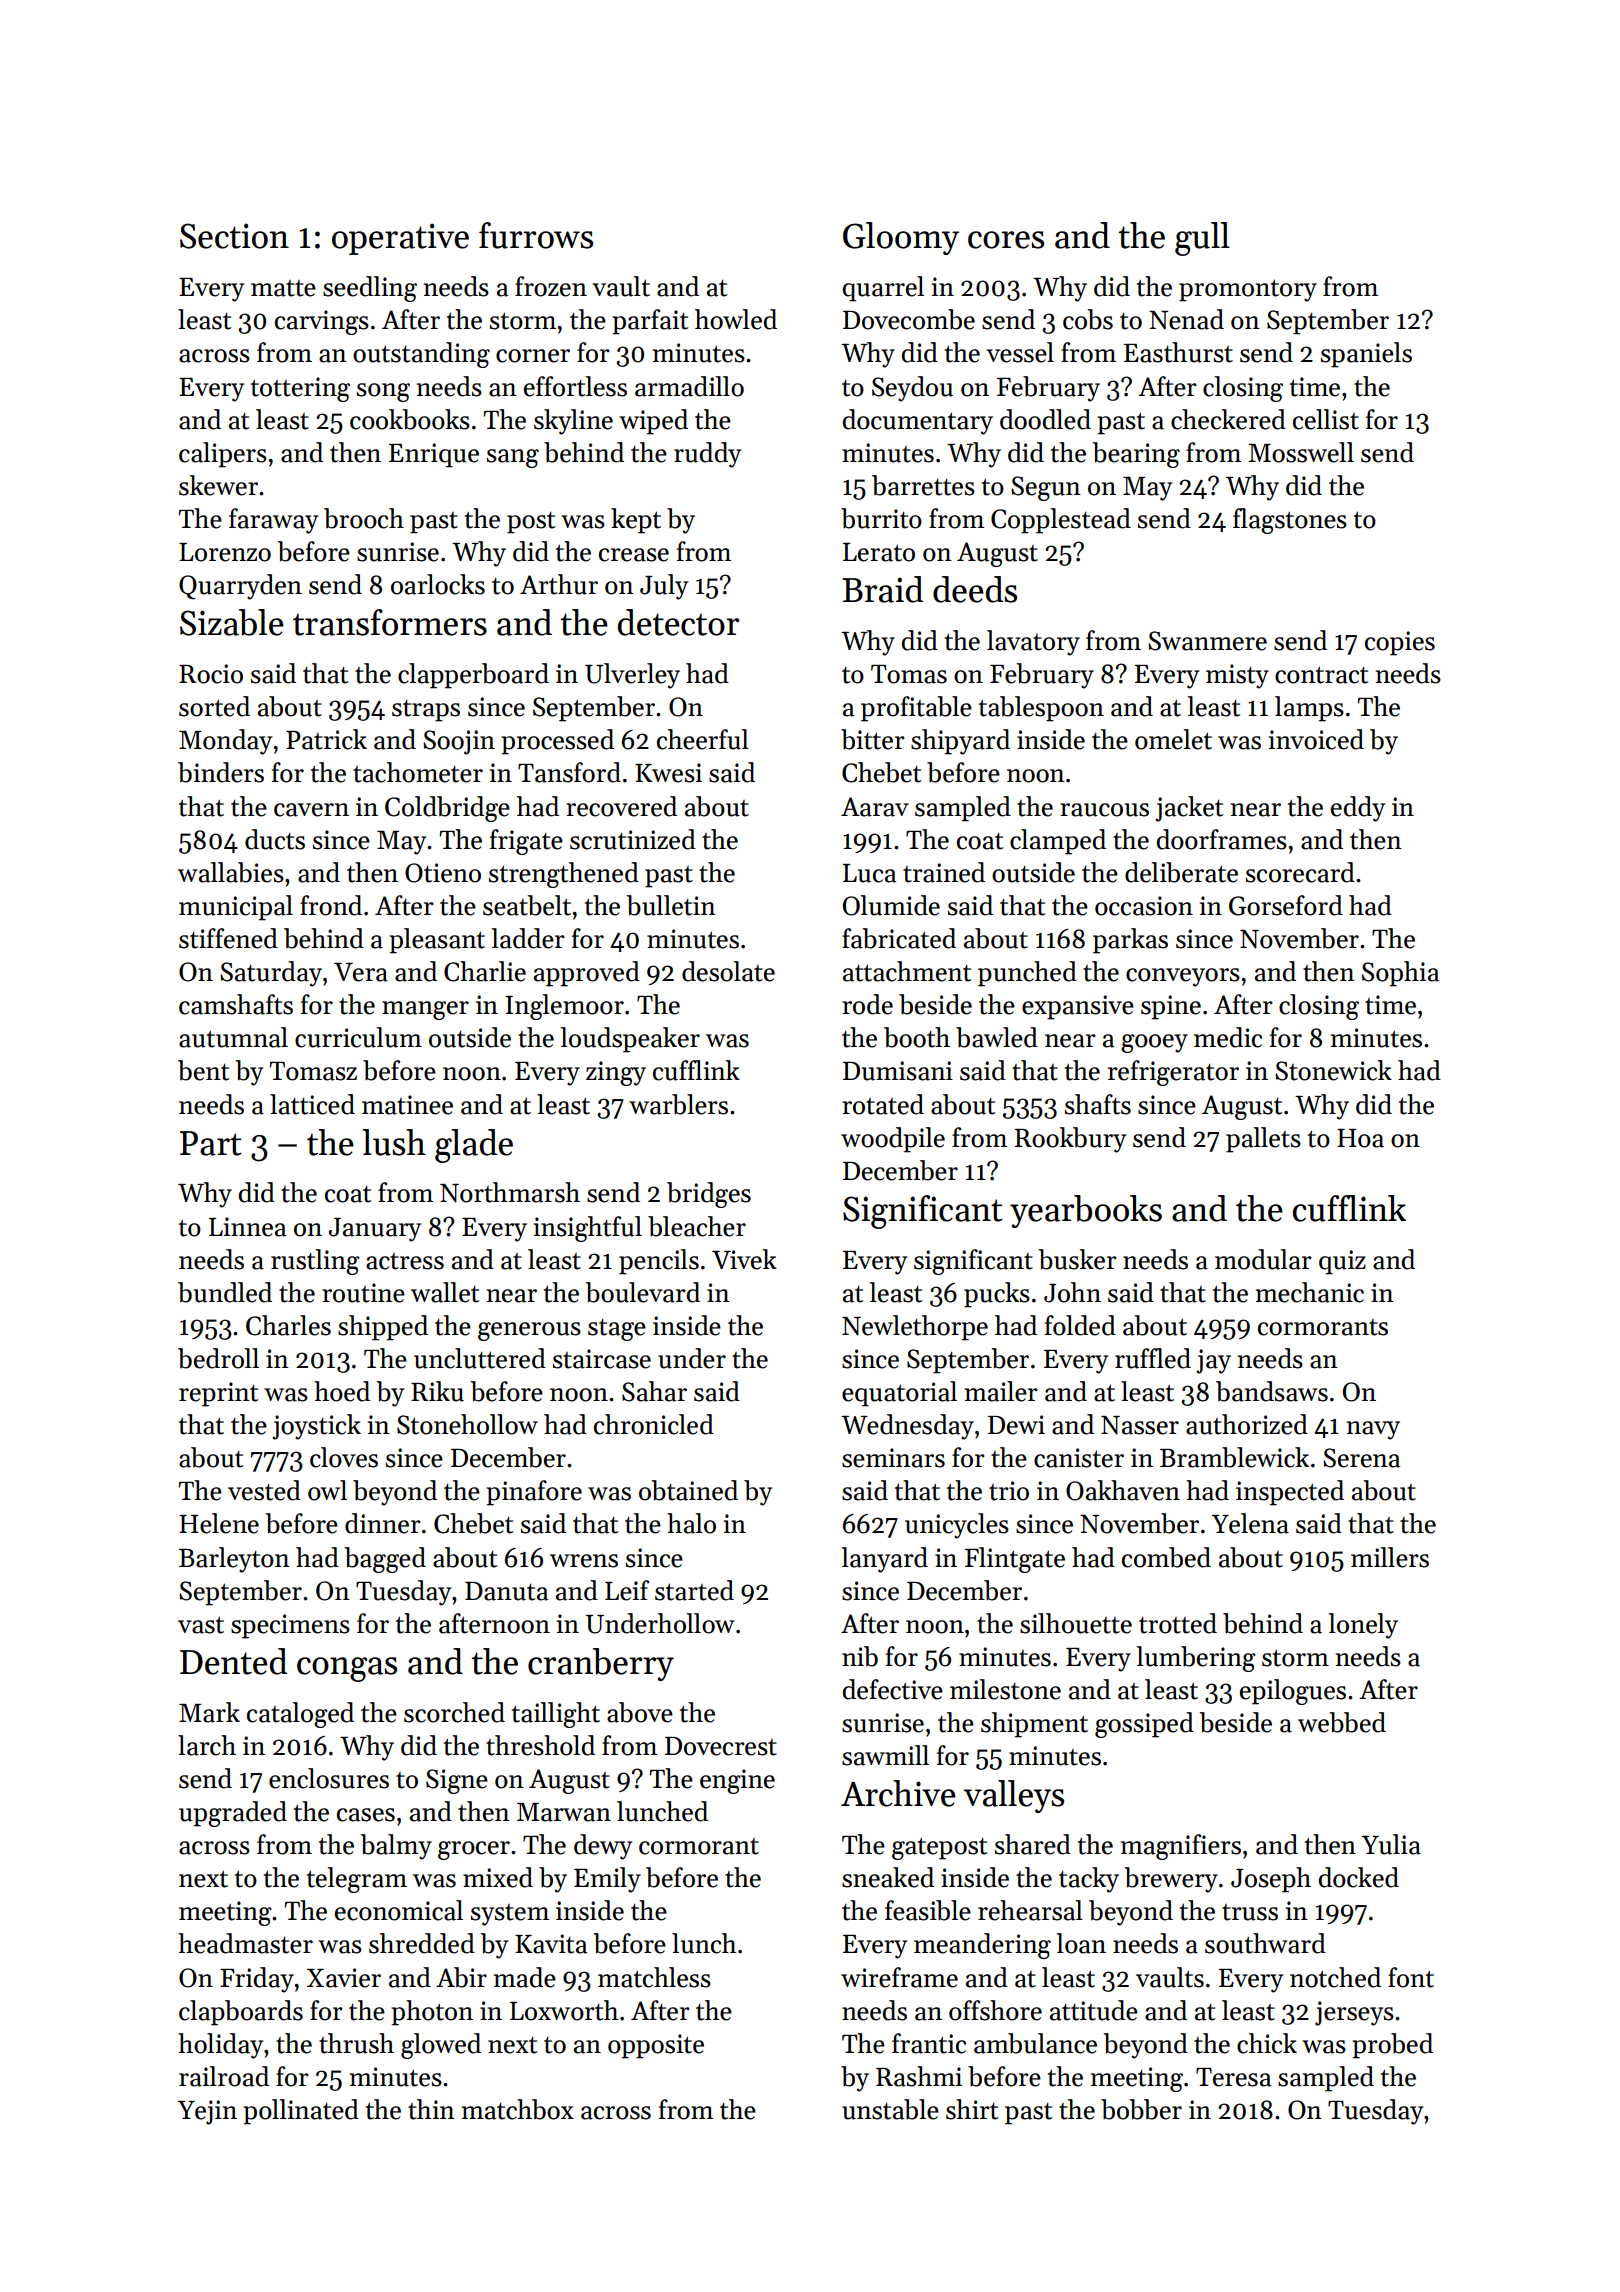 The width and height of the document is (1620, 2292). What do you see at coordinates (443, 873) in the document?
I see `Otieno` at bounding box center [443, 873].
